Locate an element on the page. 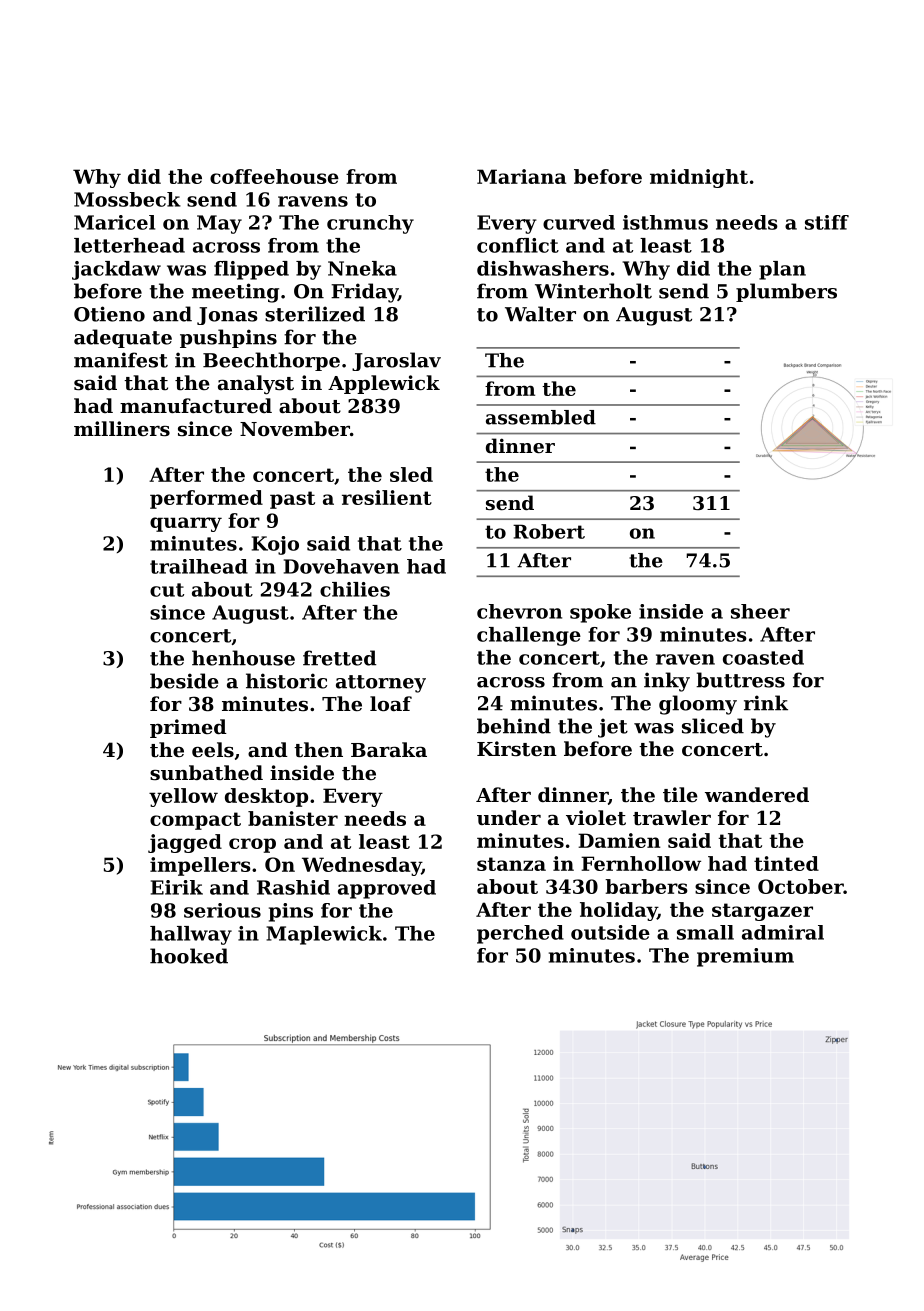  loaf is located at coordinates (391, 703).
